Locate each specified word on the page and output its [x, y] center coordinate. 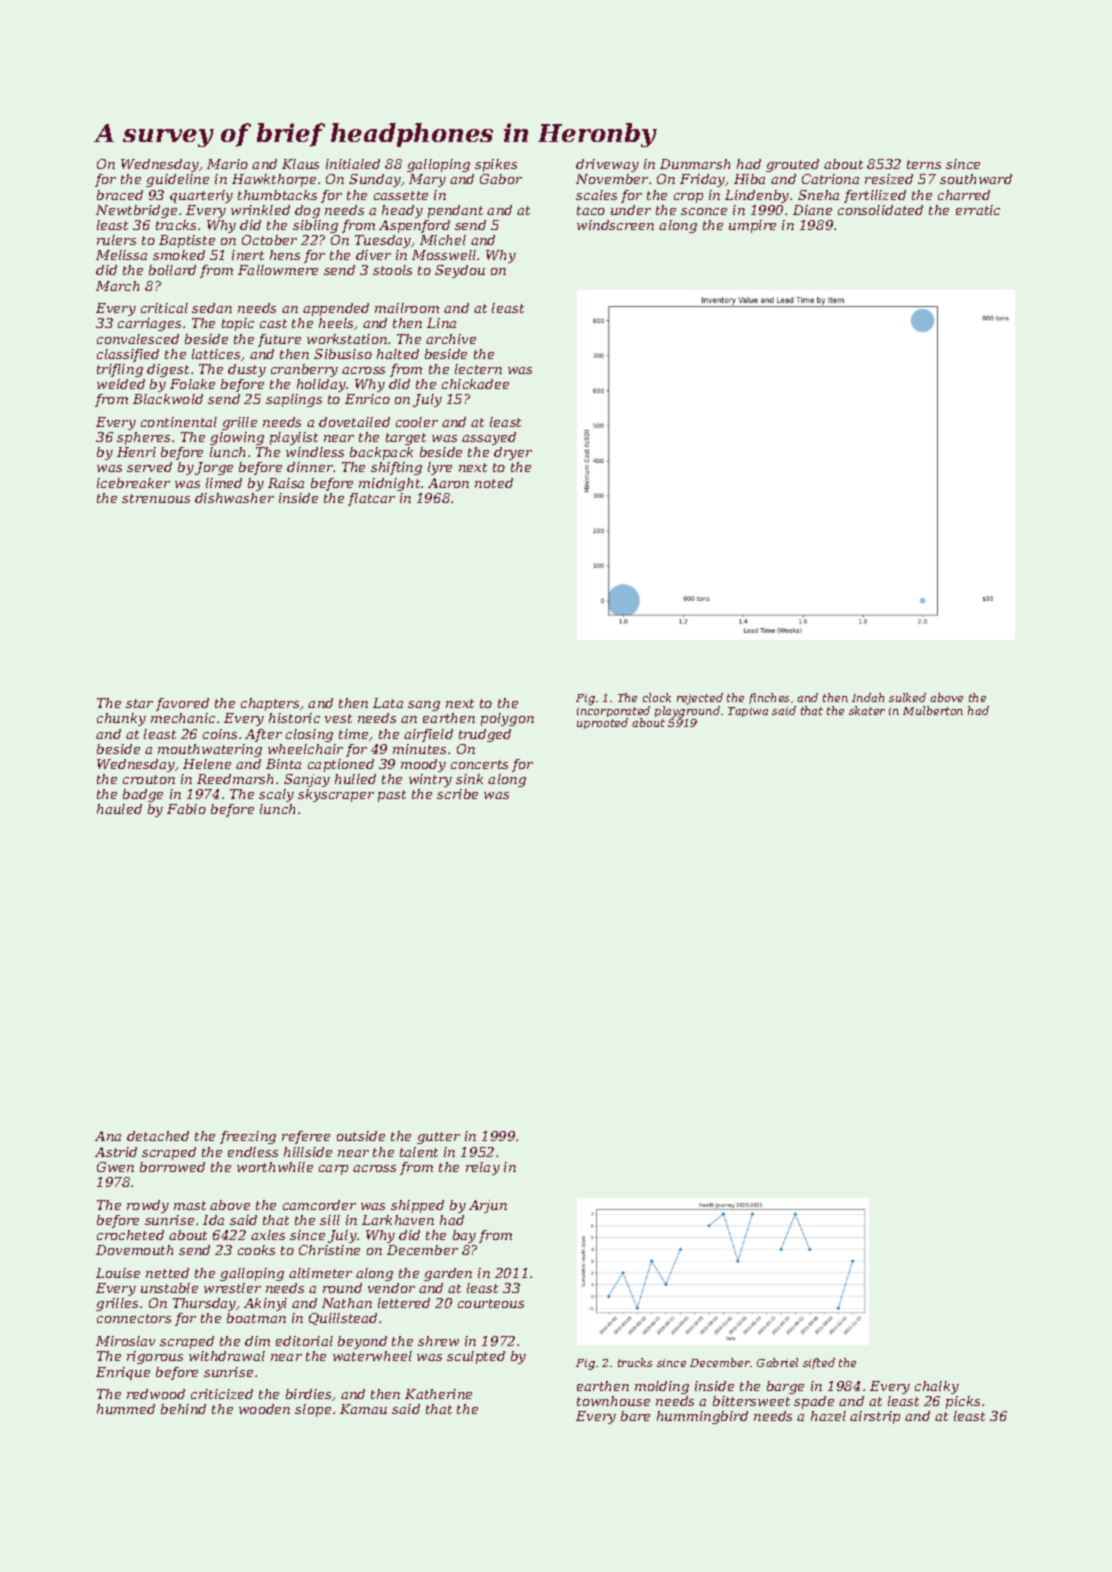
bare [635, 1416]
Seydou [460, 271]
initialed [353, 164]
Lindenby [757, 196]
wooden [264, 1409]
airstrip [875, 1417]
